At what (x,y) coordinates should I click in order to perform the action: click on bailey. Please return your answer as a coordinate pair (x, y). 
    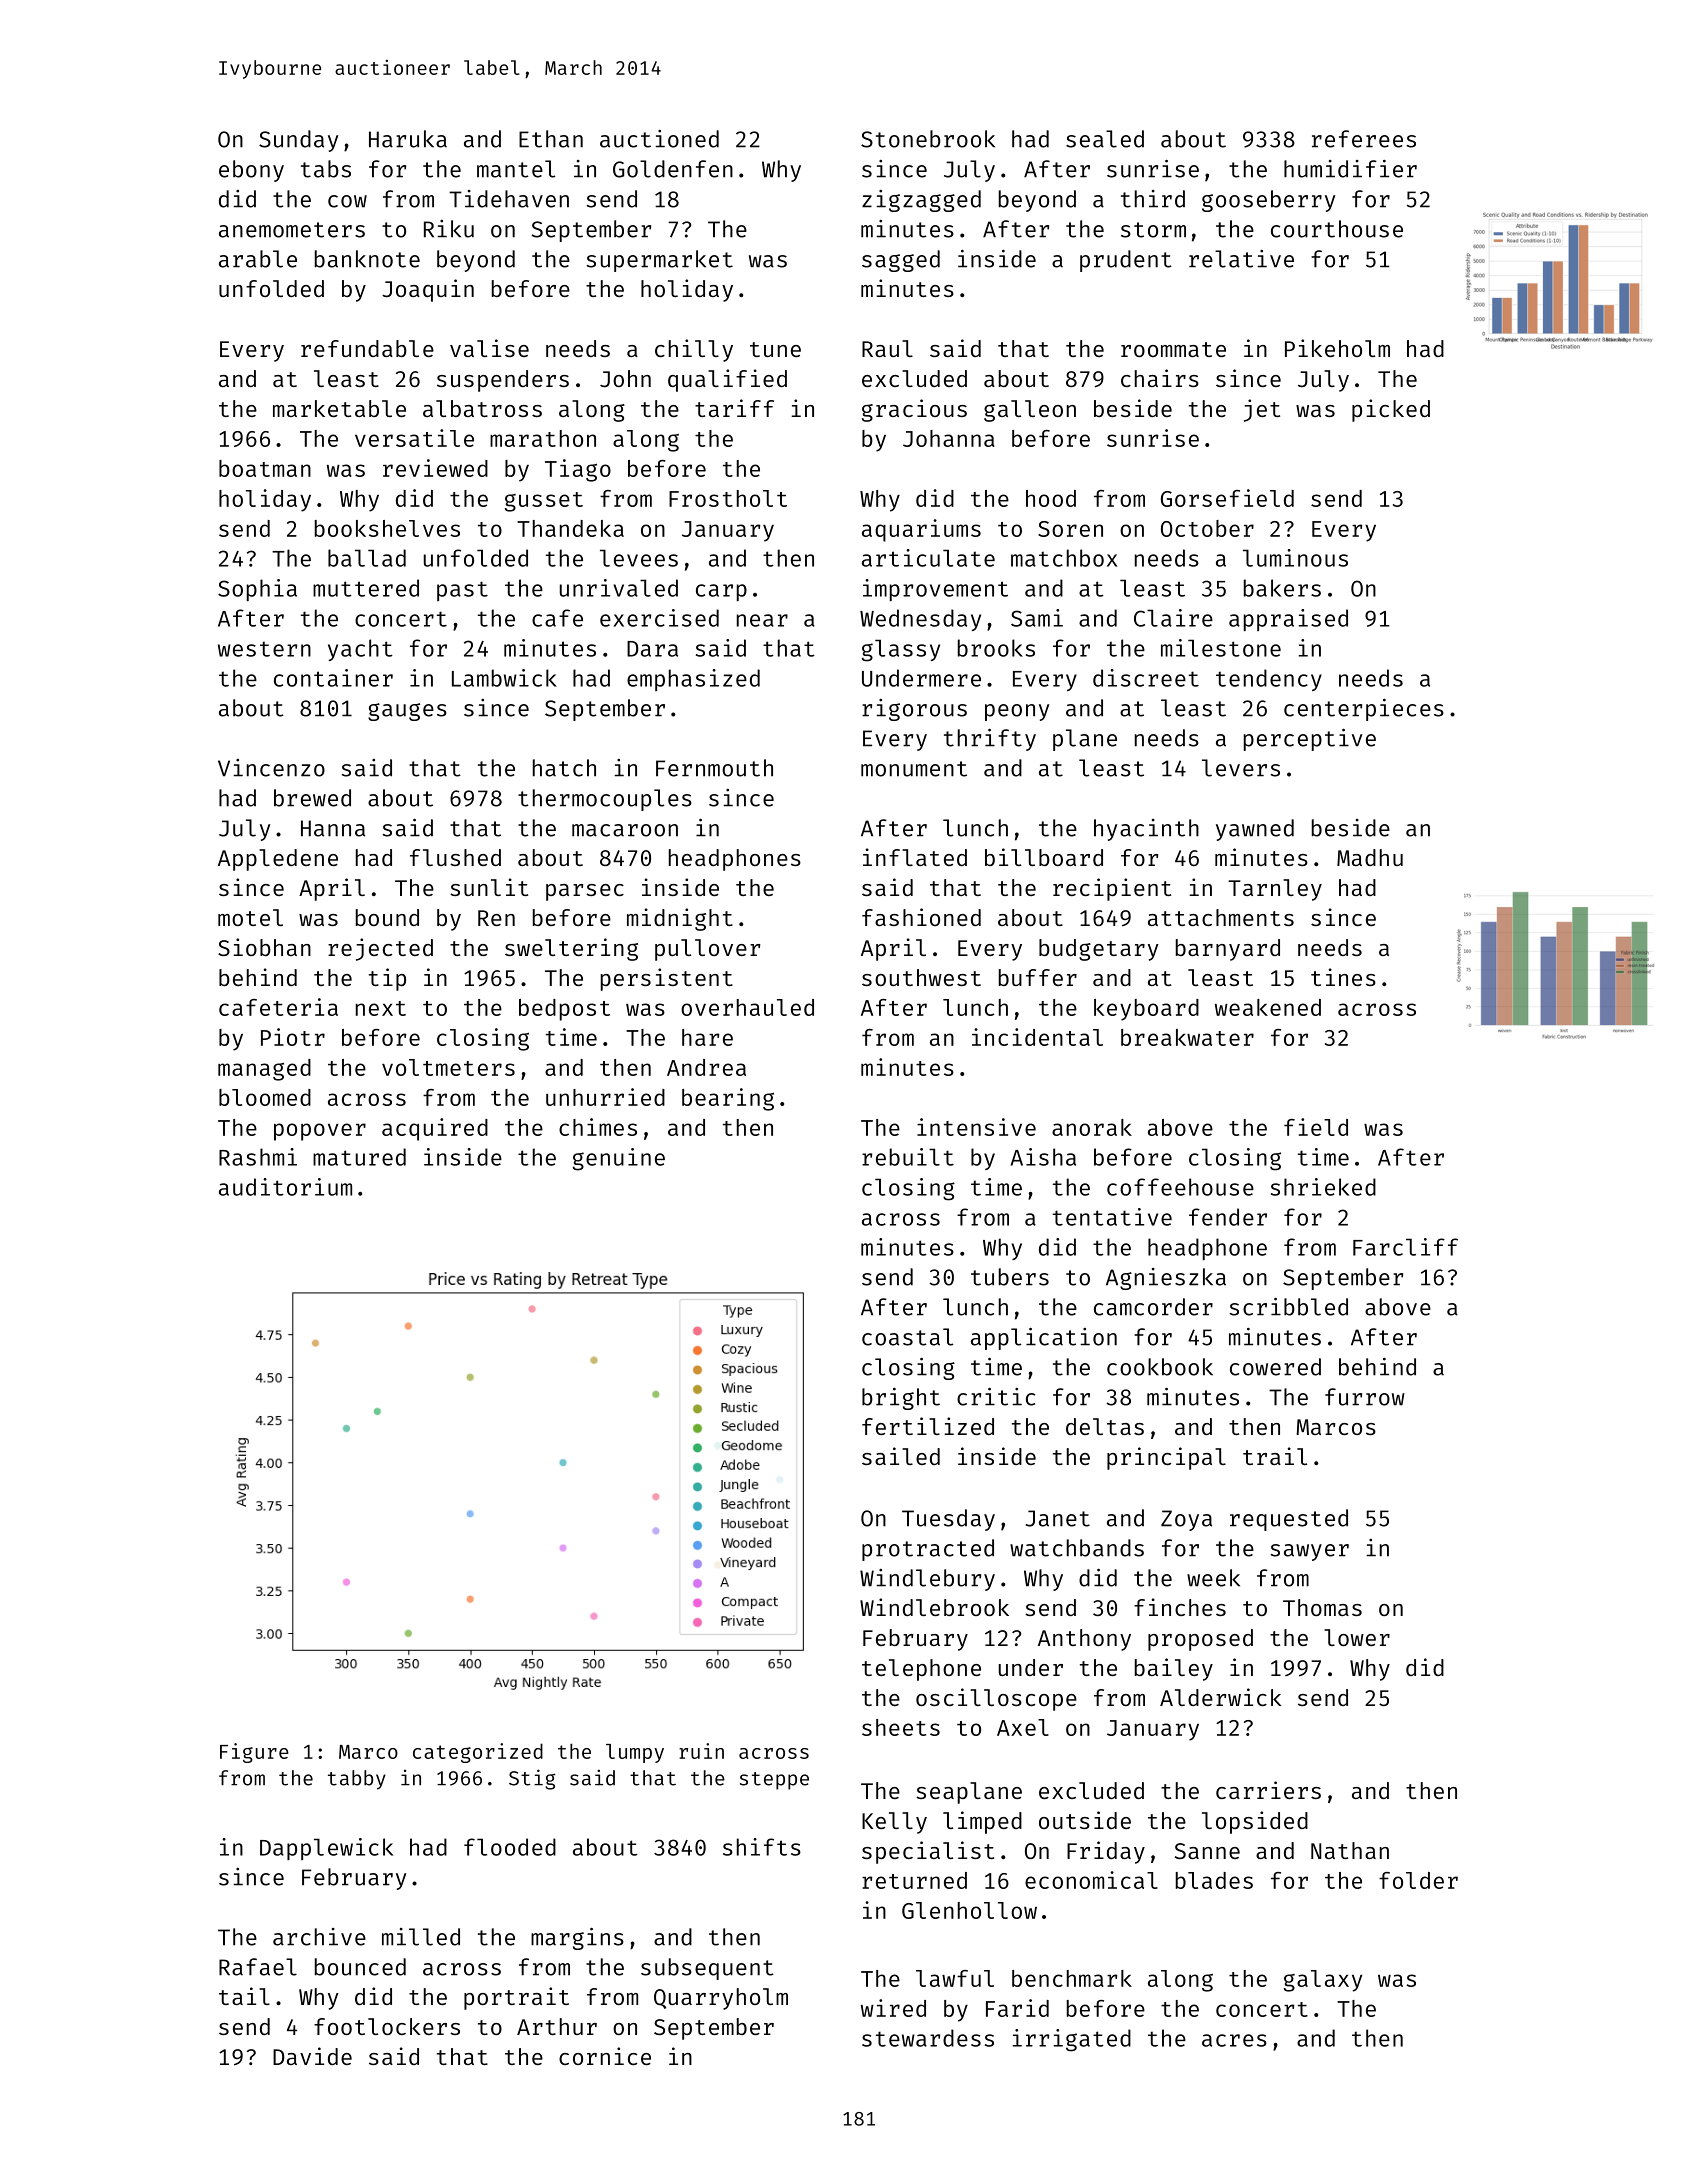
    Looking at the image, I should click on (1174, 1669).
